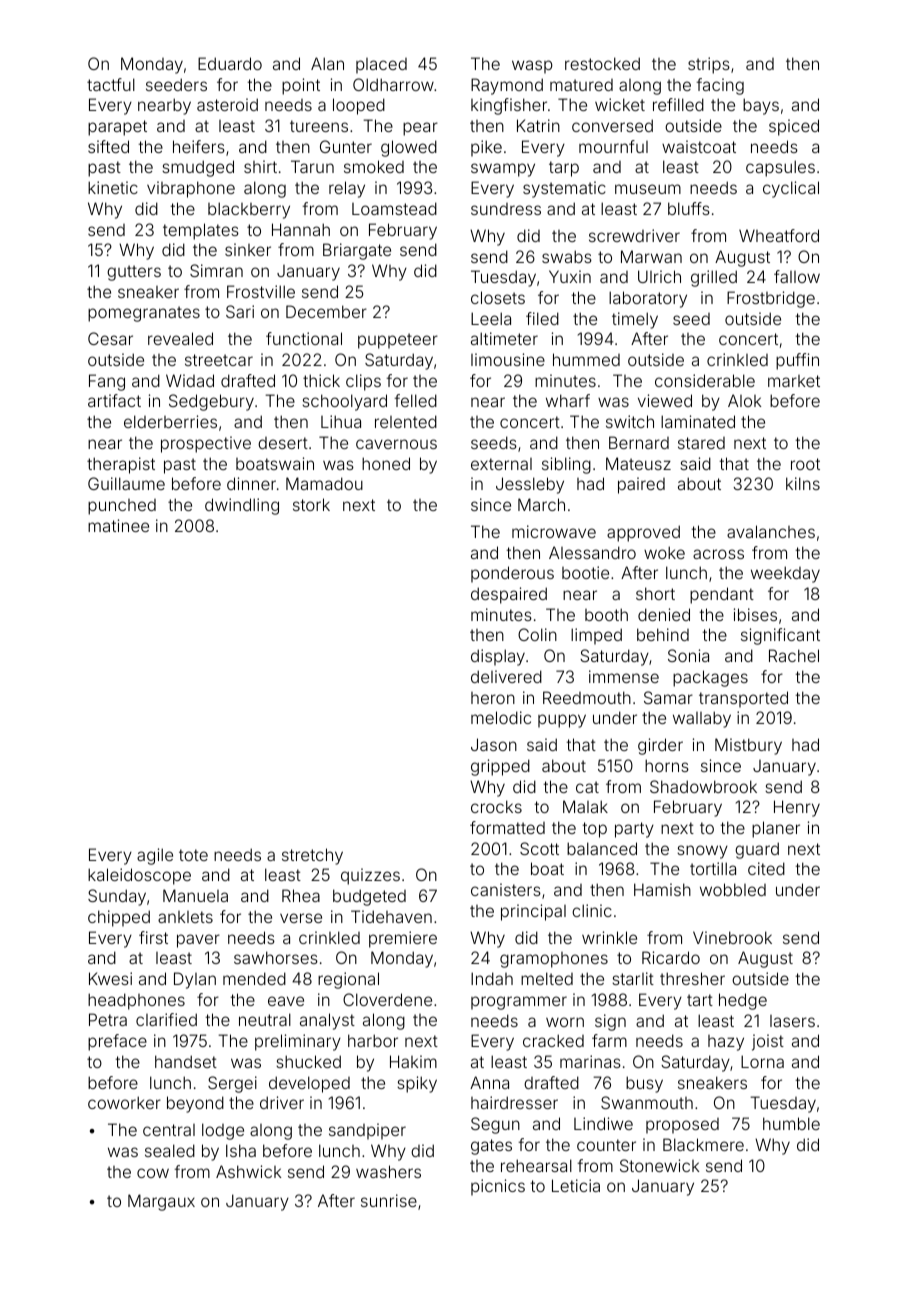 This screenshot has height=1316, width=908. Describe the element at coordinates (710, 678) in the screenshot. I see `packages` at that location.
